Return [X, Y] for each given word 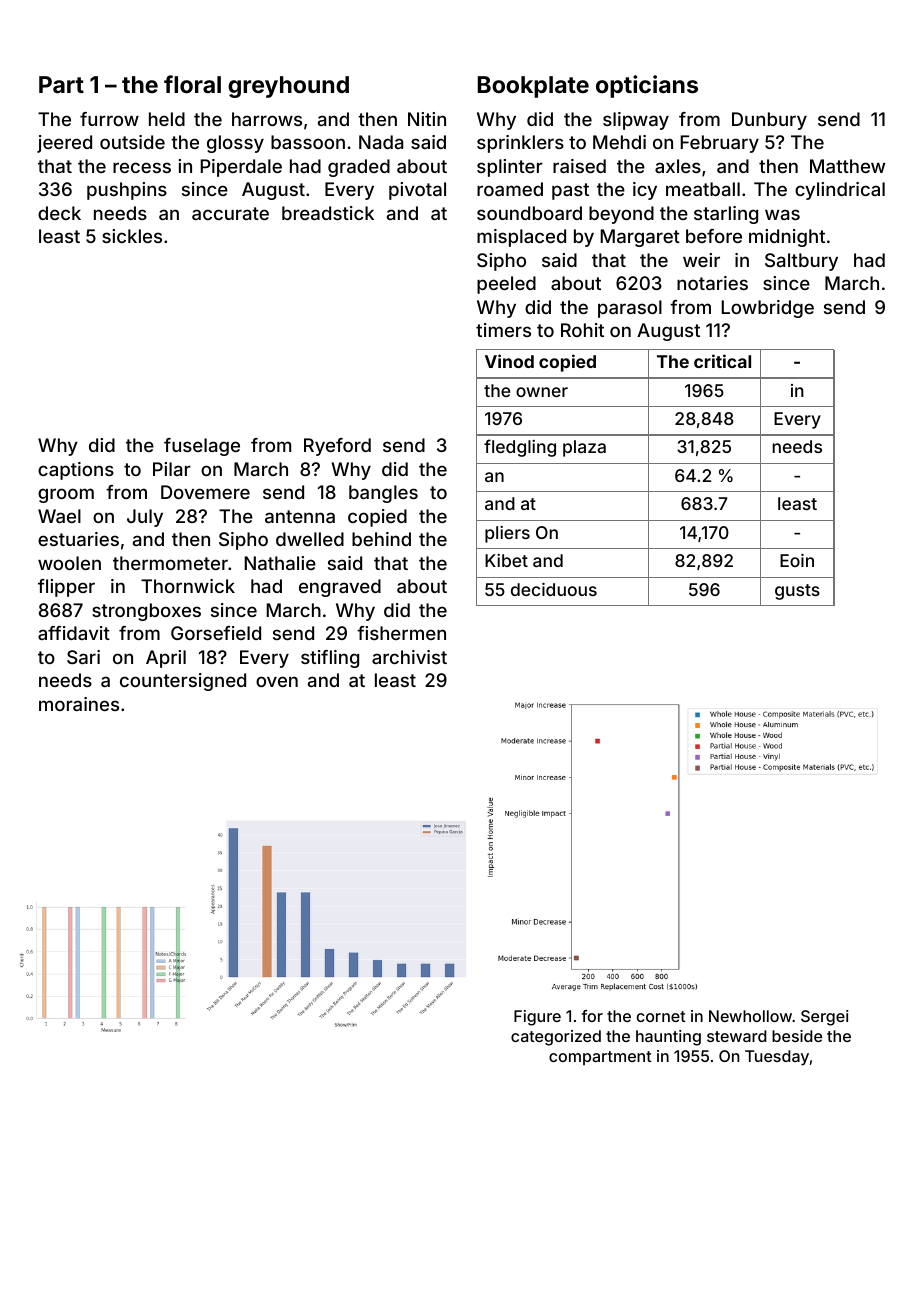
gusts [797, 592]
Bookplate [533, 87]
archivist [409, 657]
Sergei [824, 1018]
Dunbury [769, 121]
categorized [556, 1038]
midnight [787, 238]
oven [277, 681]
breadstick [328, 213]
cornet [661, 1016]
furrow [109, 119]
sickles [132, 236]
